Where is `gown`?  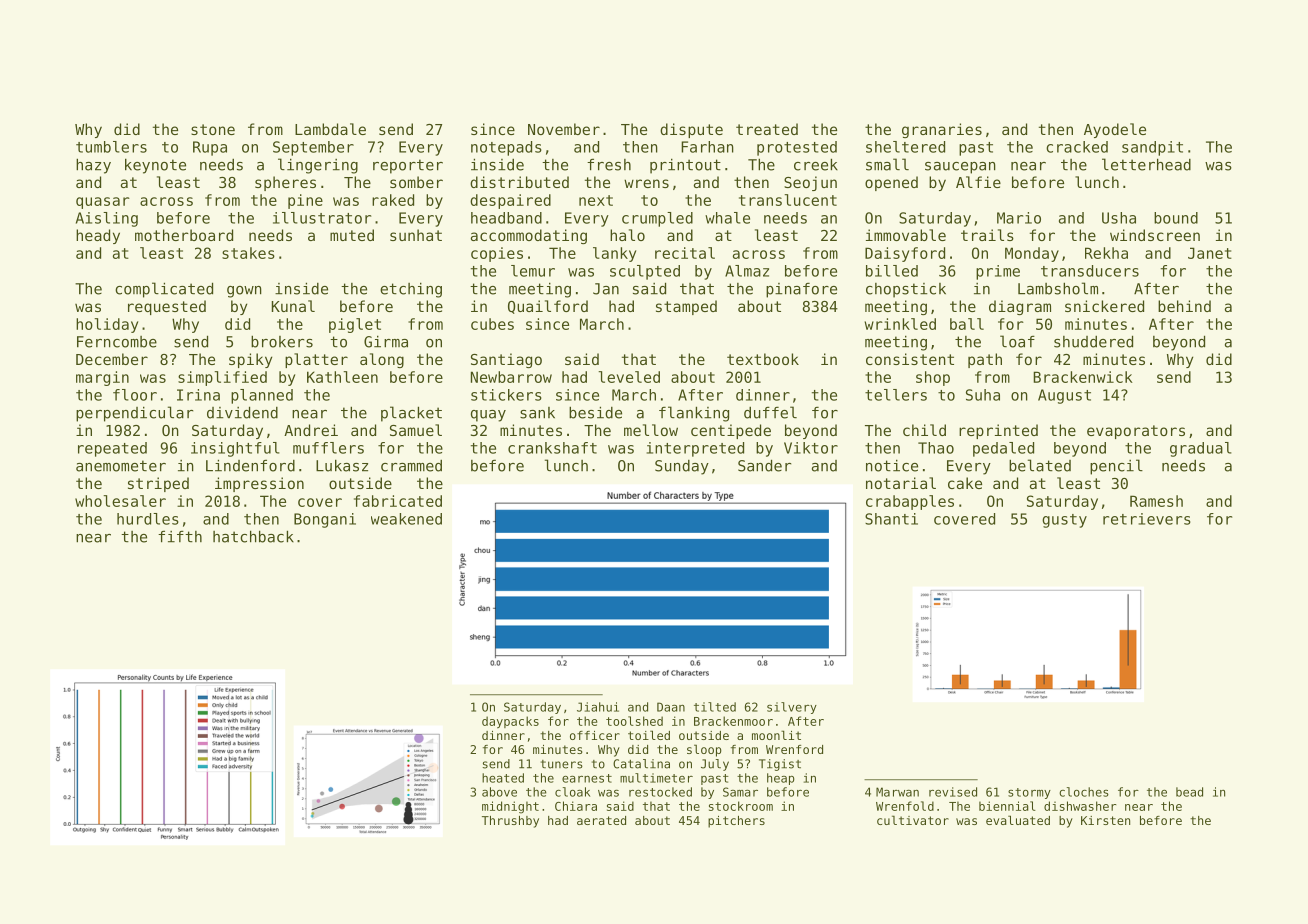
gown is located at coordinates (244, 292).
